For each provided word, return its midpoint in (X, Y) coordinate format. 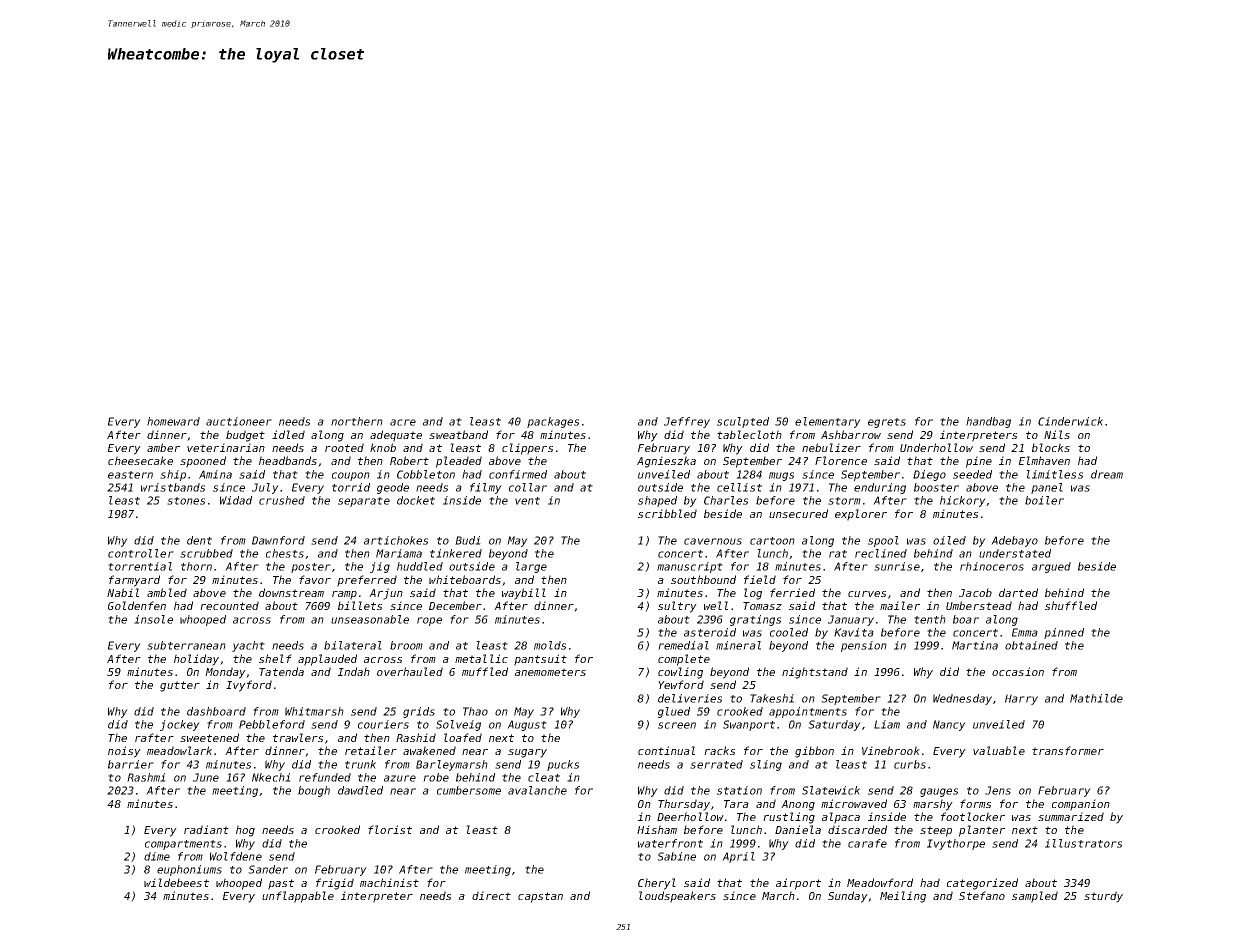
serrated (716, 764)
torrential (140, 566)
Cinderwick (1070, 421)
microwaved (854, 803)
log (753, 594)
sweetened (209, 737)
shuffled (1071, 605)
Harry (1021, 699)
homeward (173, 421)
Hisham (657, 829)
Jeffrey (687, 422)
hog (245, 831)
